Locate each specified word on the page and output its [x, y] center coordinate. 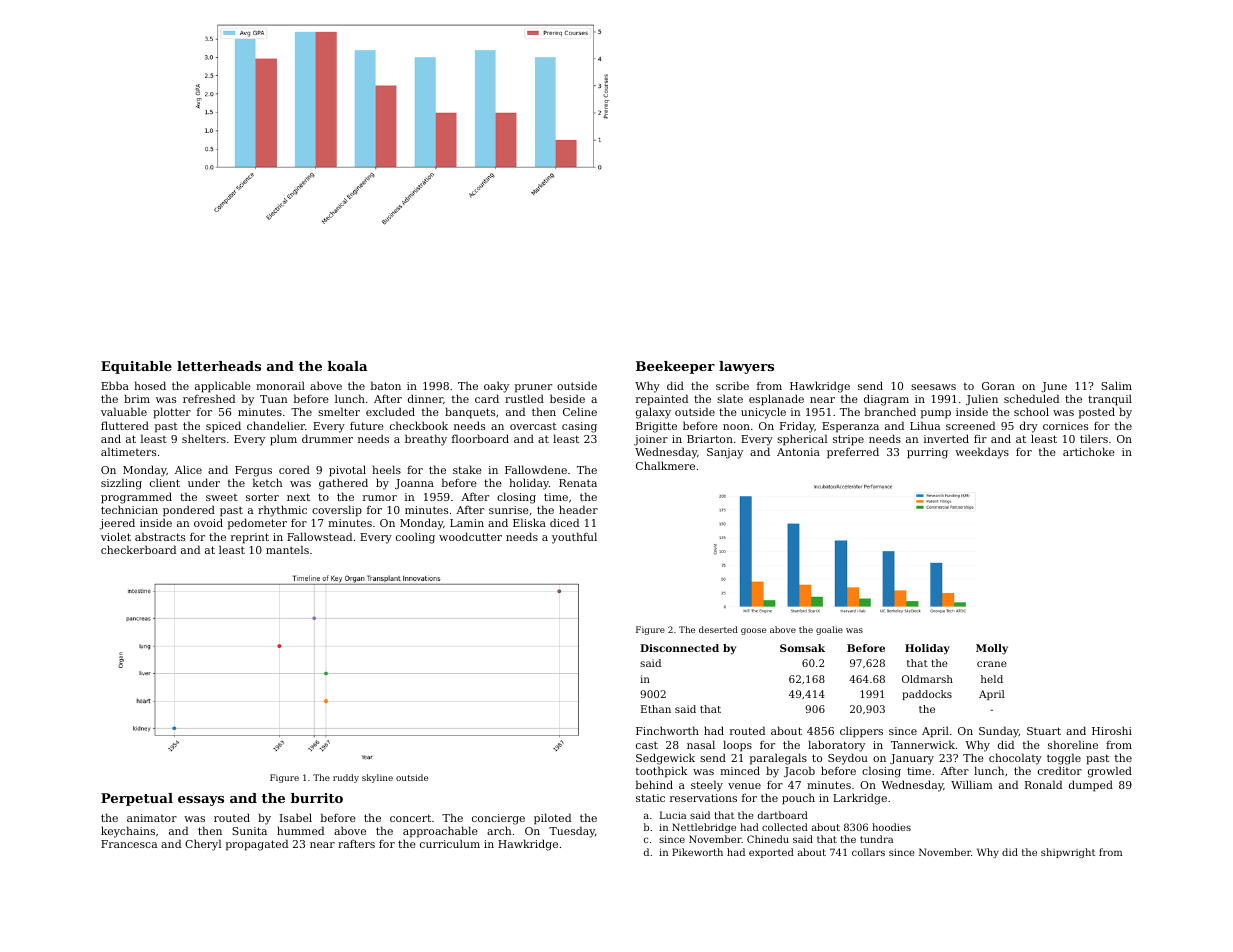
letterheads [219, 366]
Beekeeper [675, 367]
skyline [377, 778]
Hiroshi [1112, 730]
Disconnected [679, 648]
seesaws [933, 387]
